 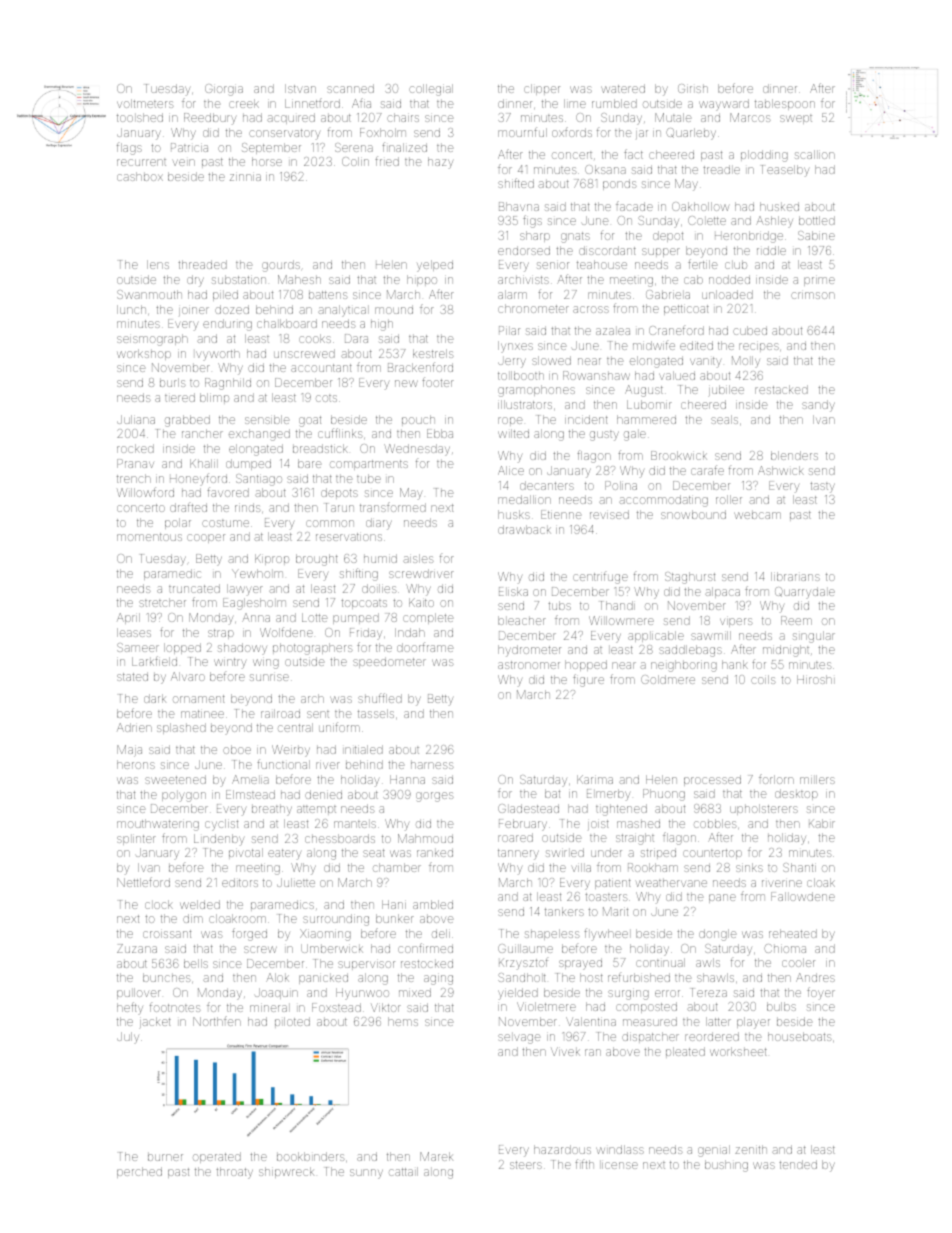 I want to click on Eliska, so click(x=513, y=591).
